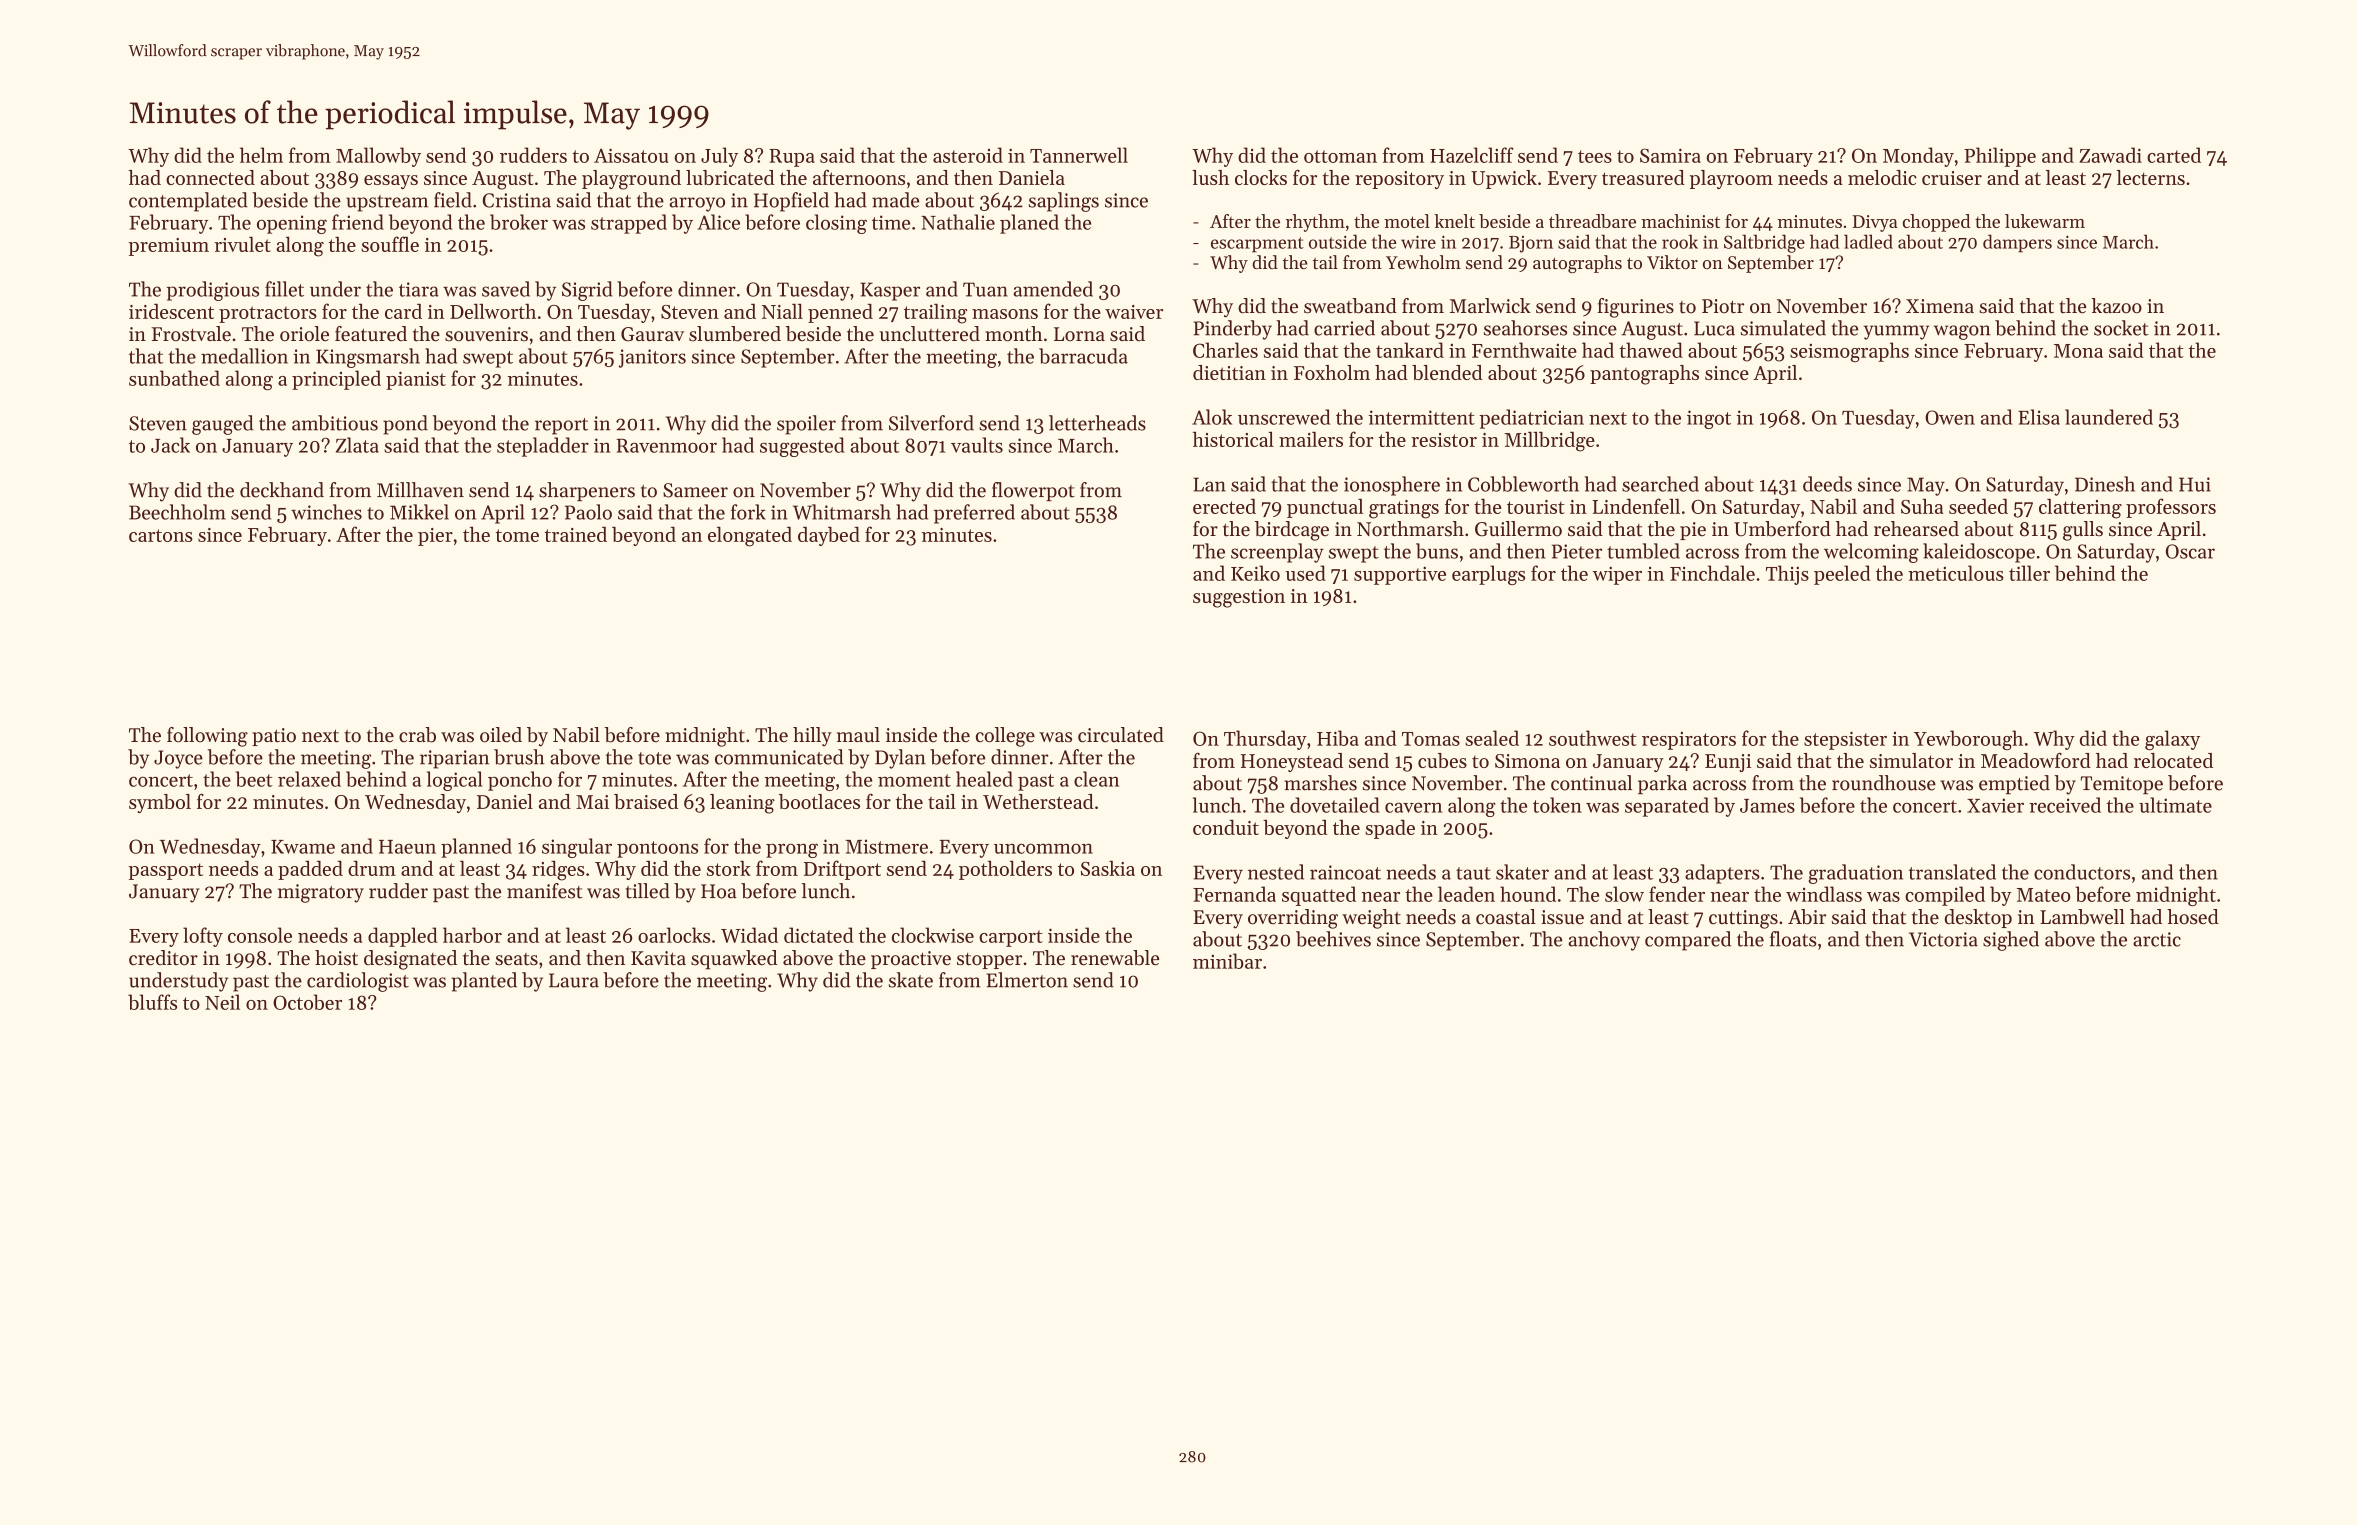 This page has height=1525, width=2357. Describe the element at coordinates (646, 801) in the page. I see `braised` at that location.
